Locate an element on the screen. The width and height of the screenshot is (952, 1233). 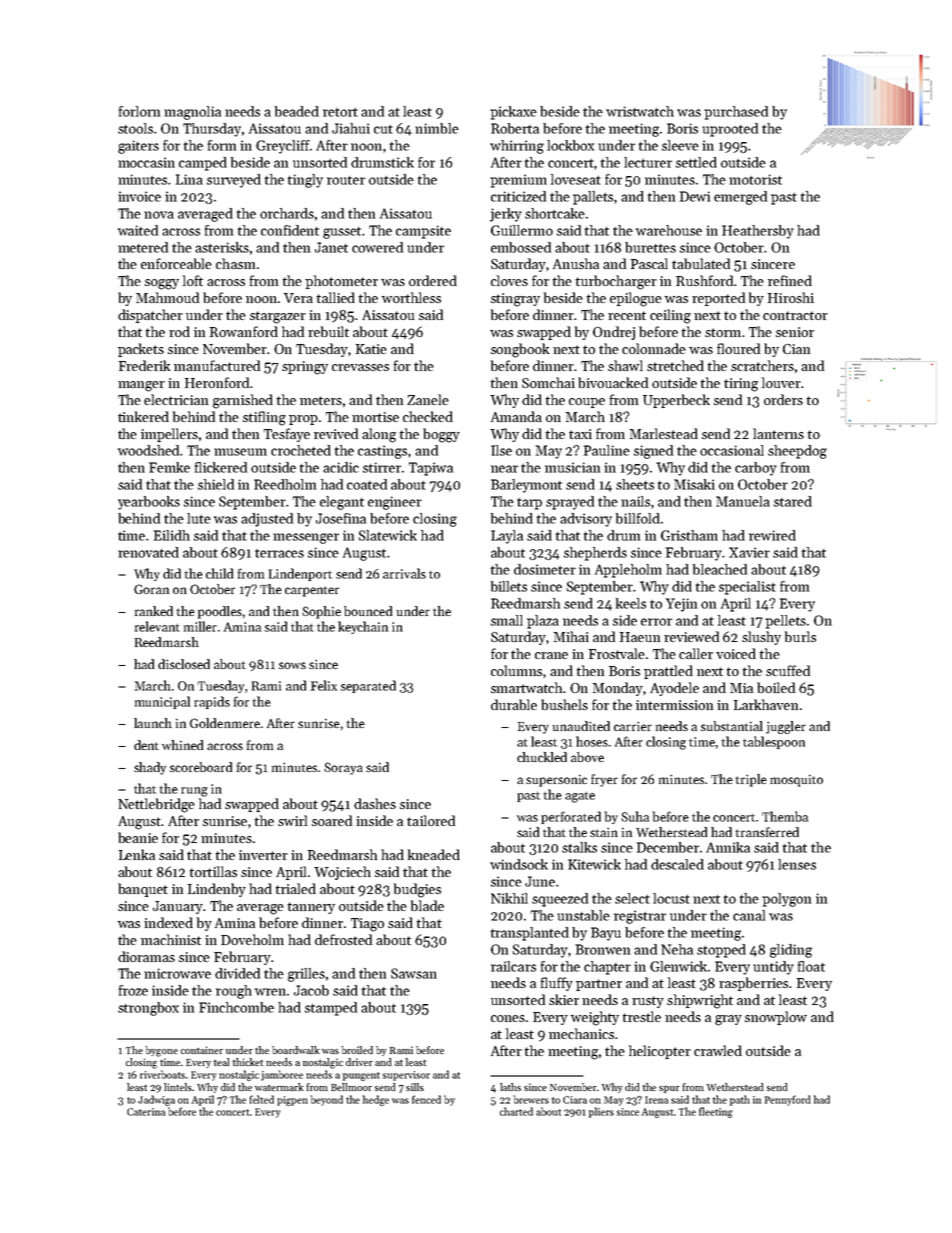
springy is located at coordinates (305, 368).
